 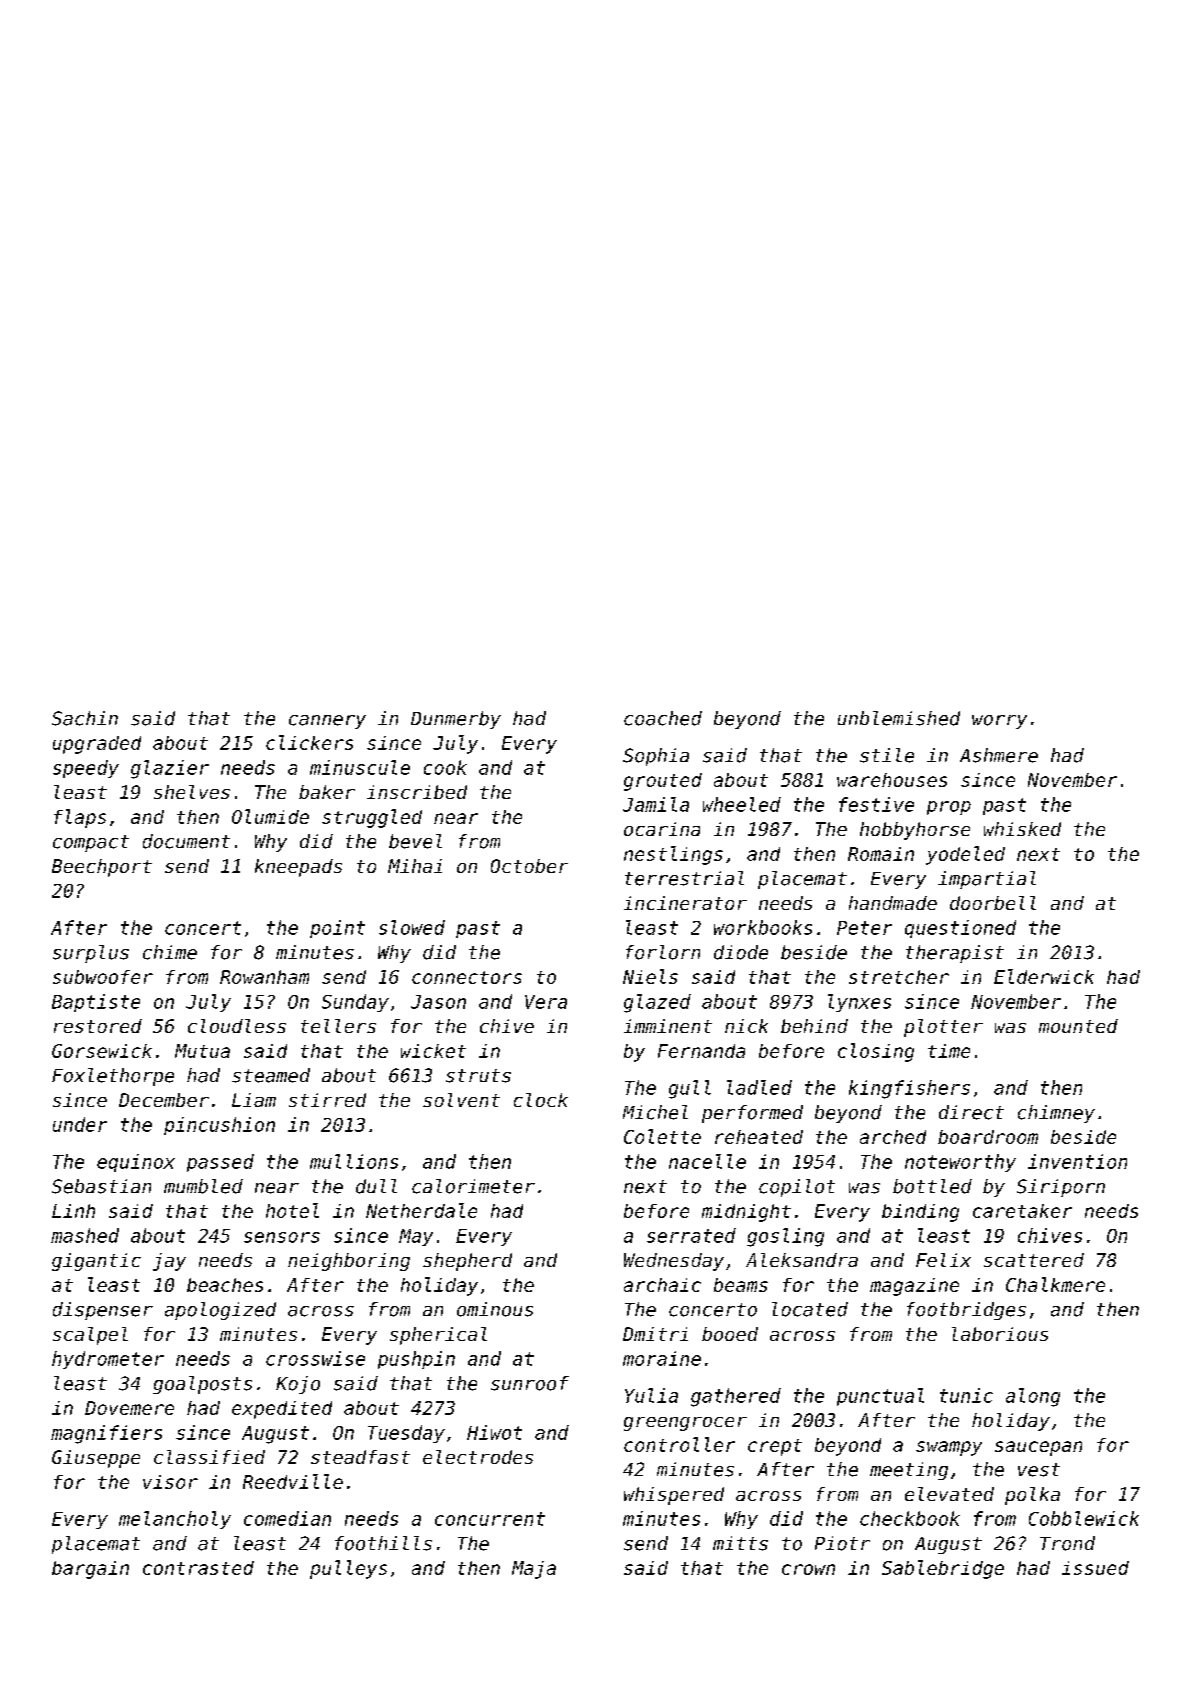 What do you see at coordinates (102, 868) in the screenshot?
I see `Beechport` at bounding box center [102, 868].
